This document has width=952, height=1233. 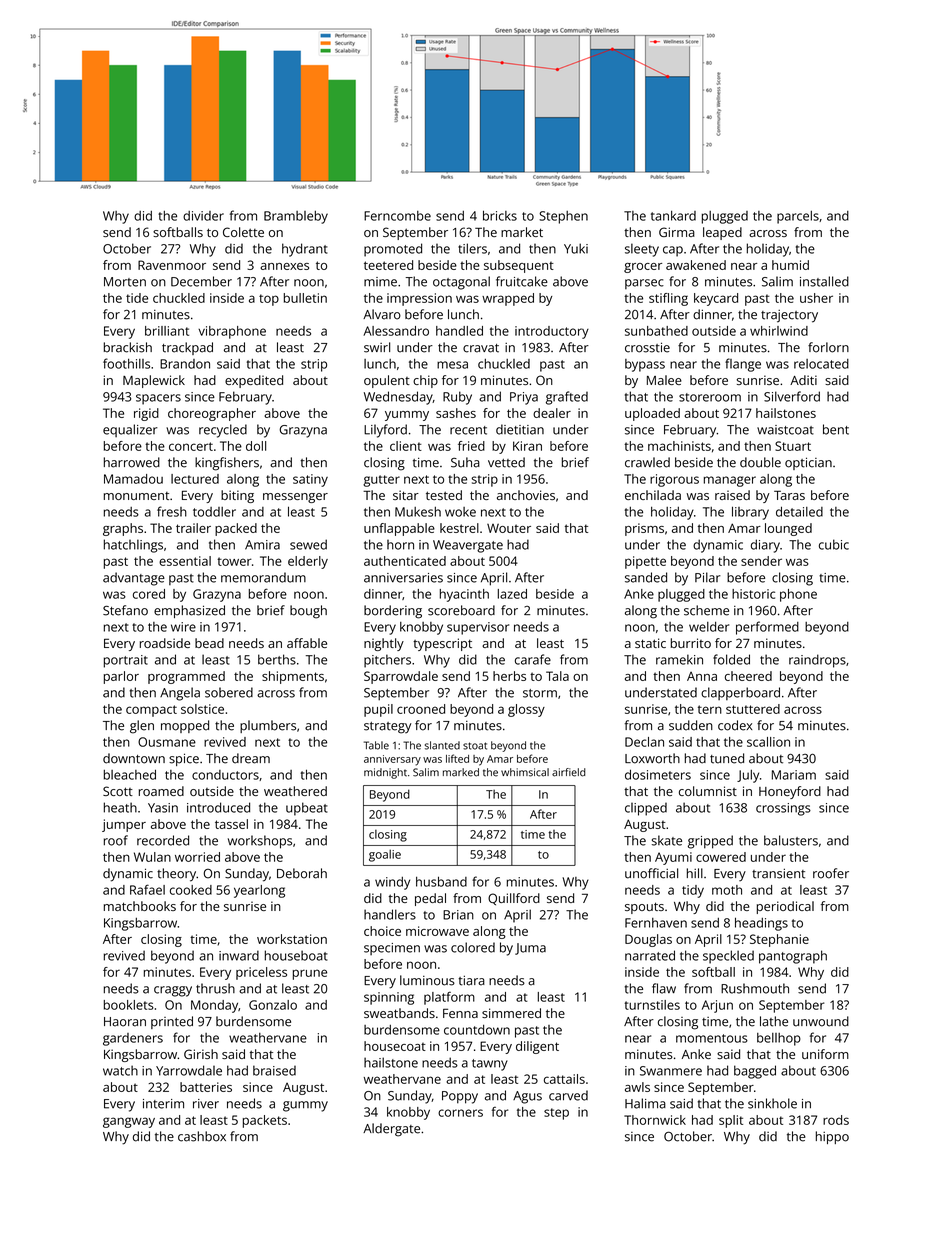 I want to click on wrapped, so click(x=508, y=299).
